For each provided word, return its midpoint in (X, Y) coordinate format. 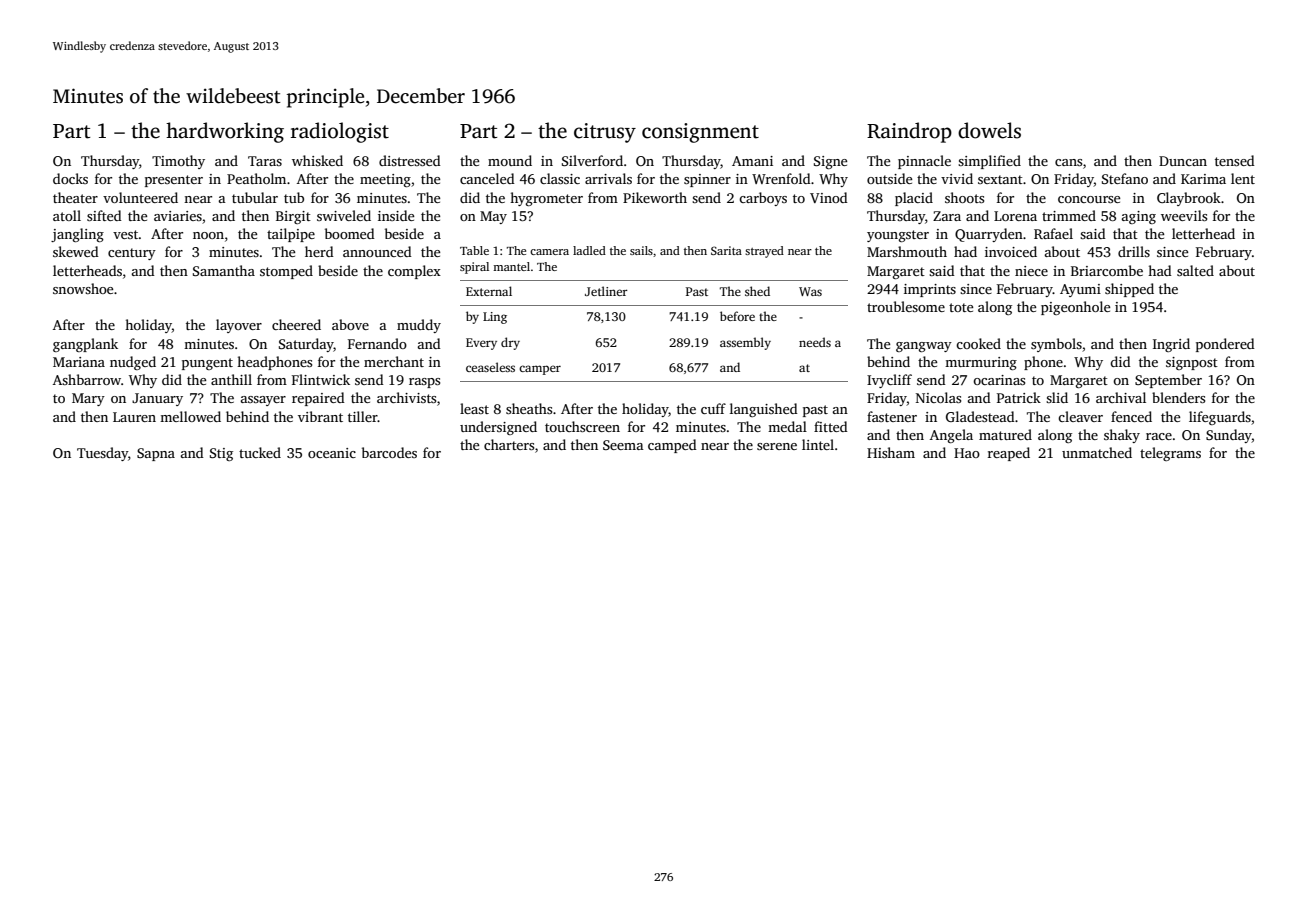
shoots (964, 197)
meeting (385, 180)
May (493, 217)
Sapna (156, 454)
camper (540, 370)
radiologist (340, 132)
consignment (700, 133)
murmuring (981, 363)
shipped (1129, 290)
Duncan (1183, 161)
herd (319, 251)
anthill (231, 379)
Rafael (1053, 233)
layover (239, 326)
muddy (419, 326)
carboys (763, 199)
